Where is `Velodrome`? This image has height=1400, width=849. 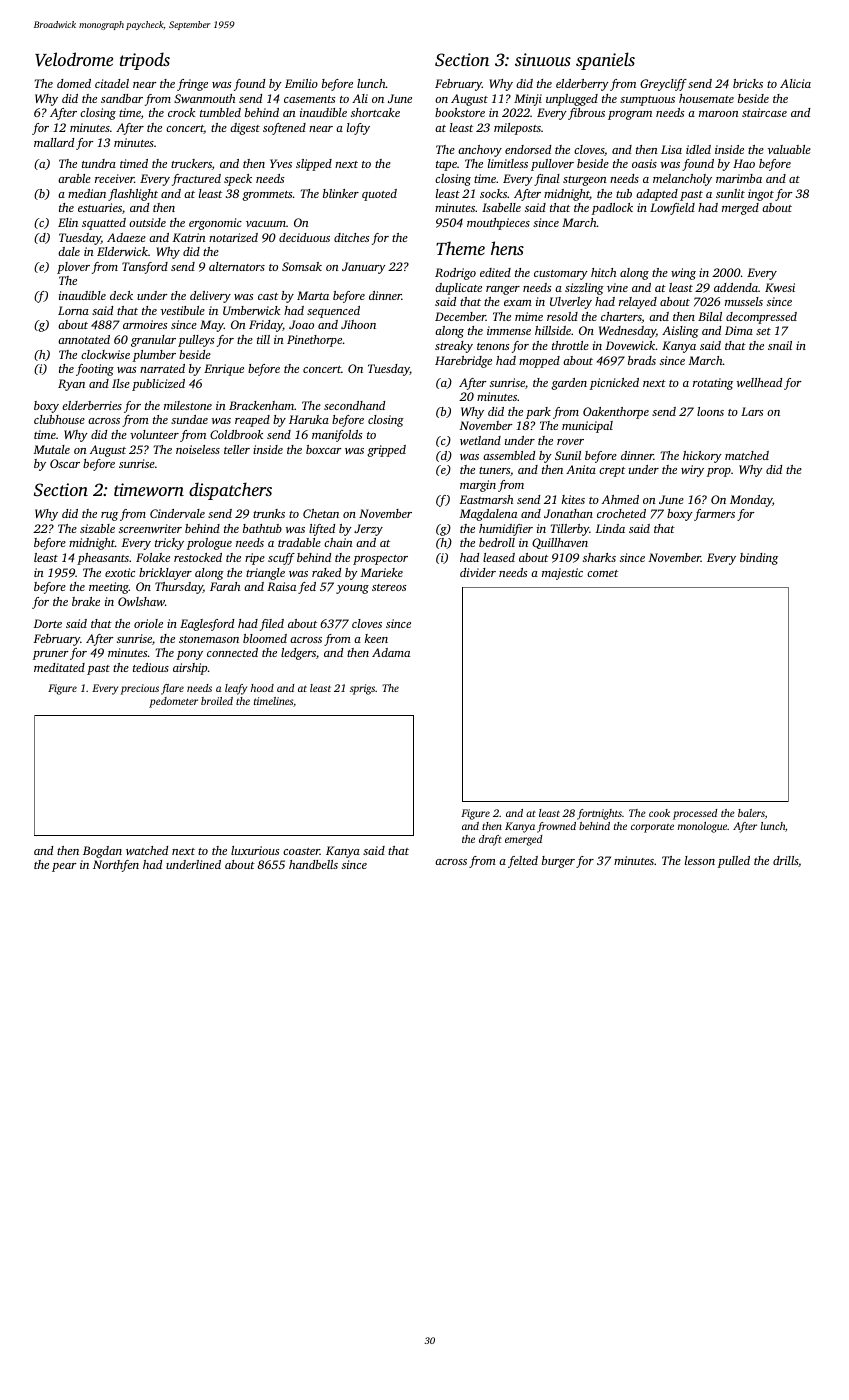 Velodrome is located at coordinates (74, 59).
